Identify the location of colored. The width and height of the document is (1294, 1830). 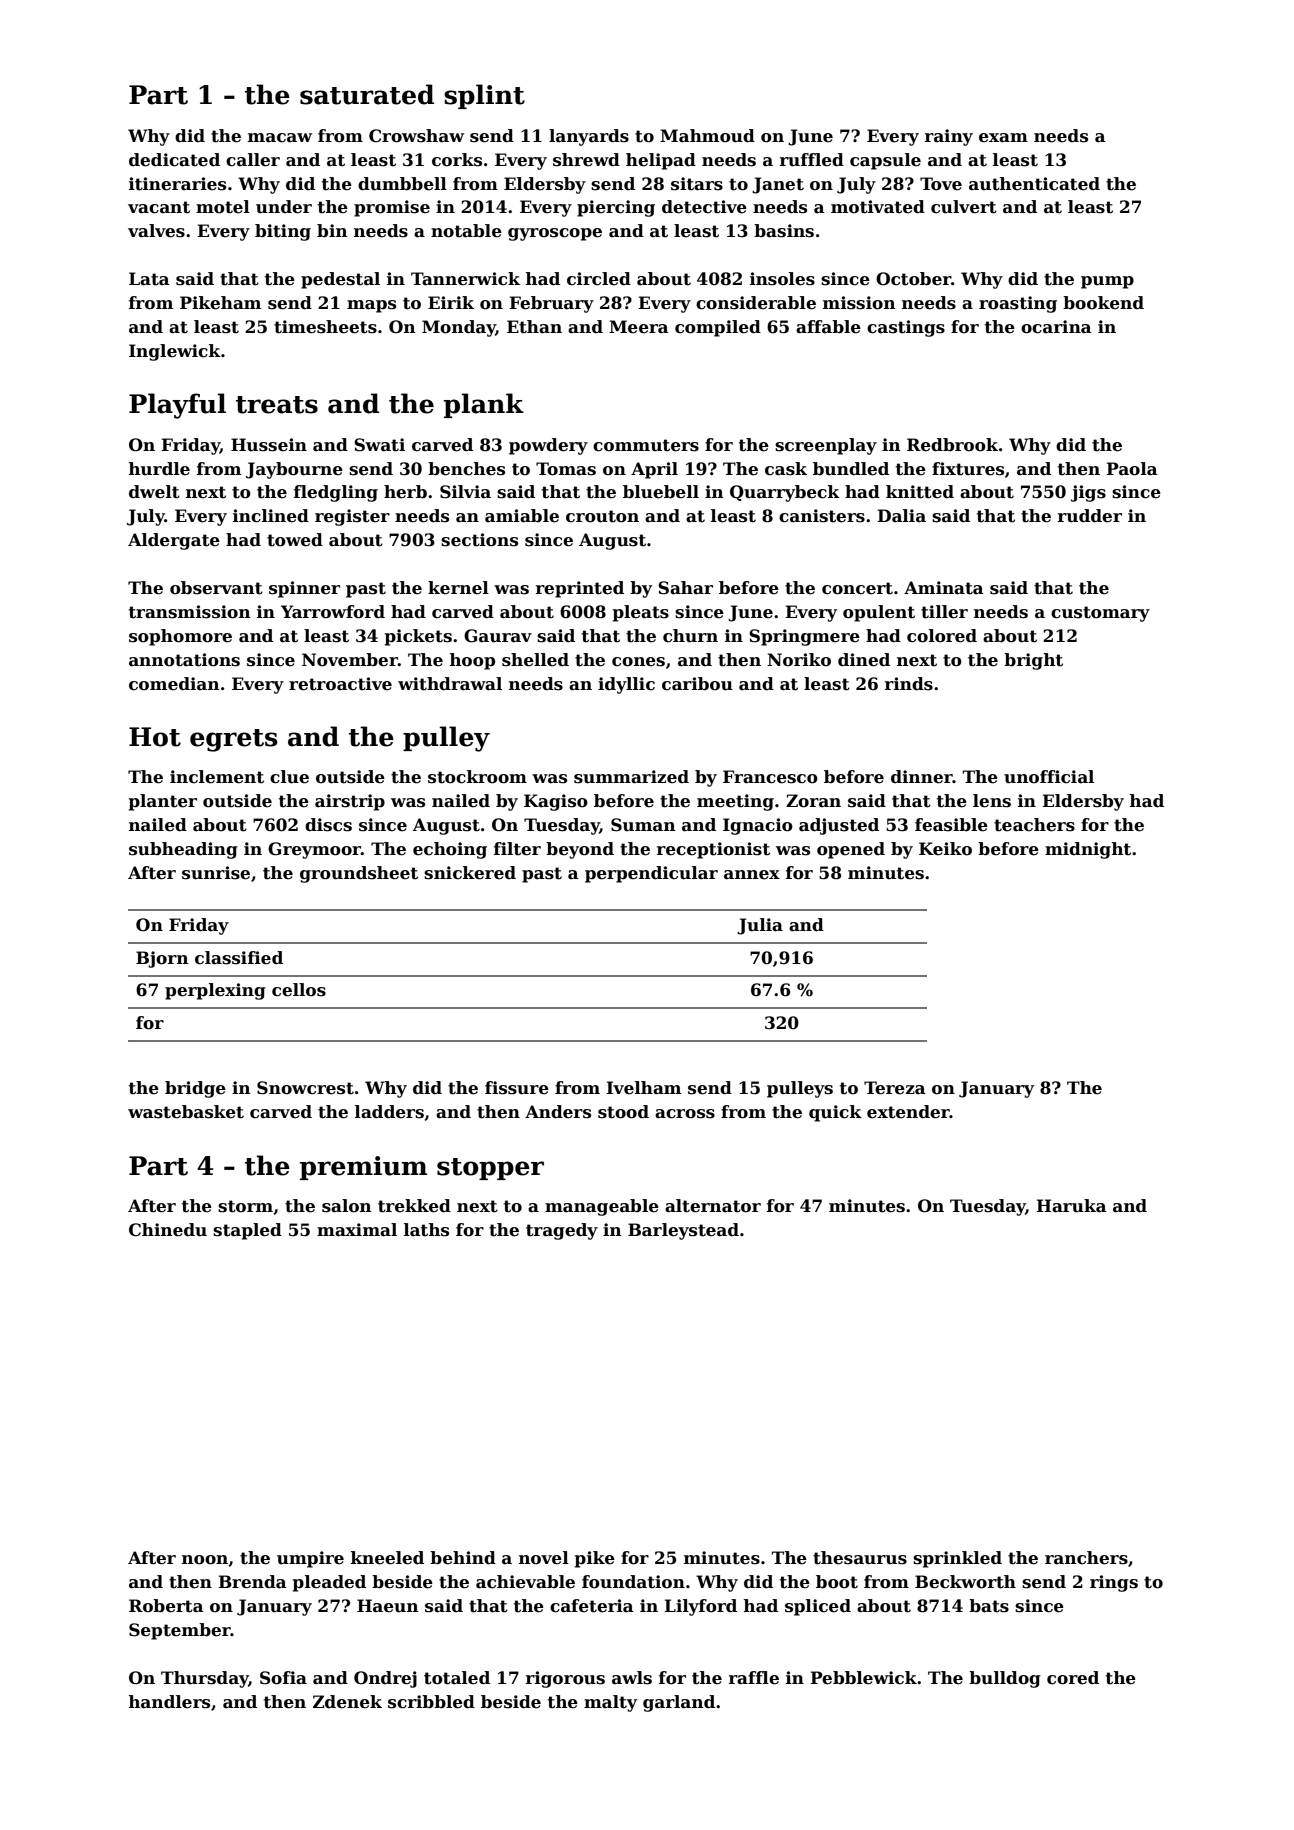
(942, 636).
